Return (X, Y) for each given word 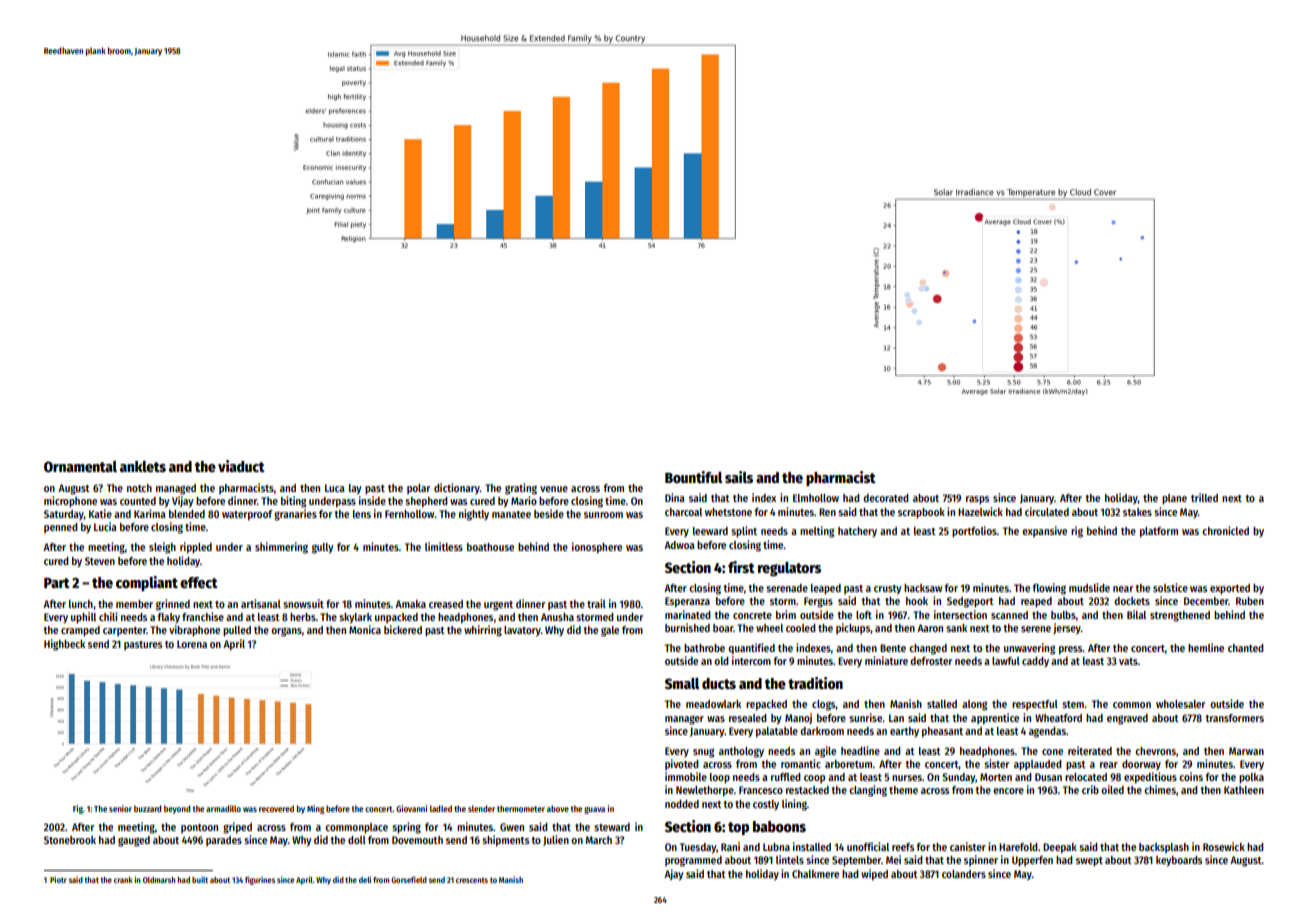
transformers (1234, 718)
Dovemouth (417, 840)
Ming (315, 809)
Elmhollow (816, 498)
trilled (1204, 497)
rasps (977, 500)
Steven (100, 561)
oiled (1112, 789)
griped (237, 828)
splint (744, 532)
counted (138, 501)
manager (684, 720)
